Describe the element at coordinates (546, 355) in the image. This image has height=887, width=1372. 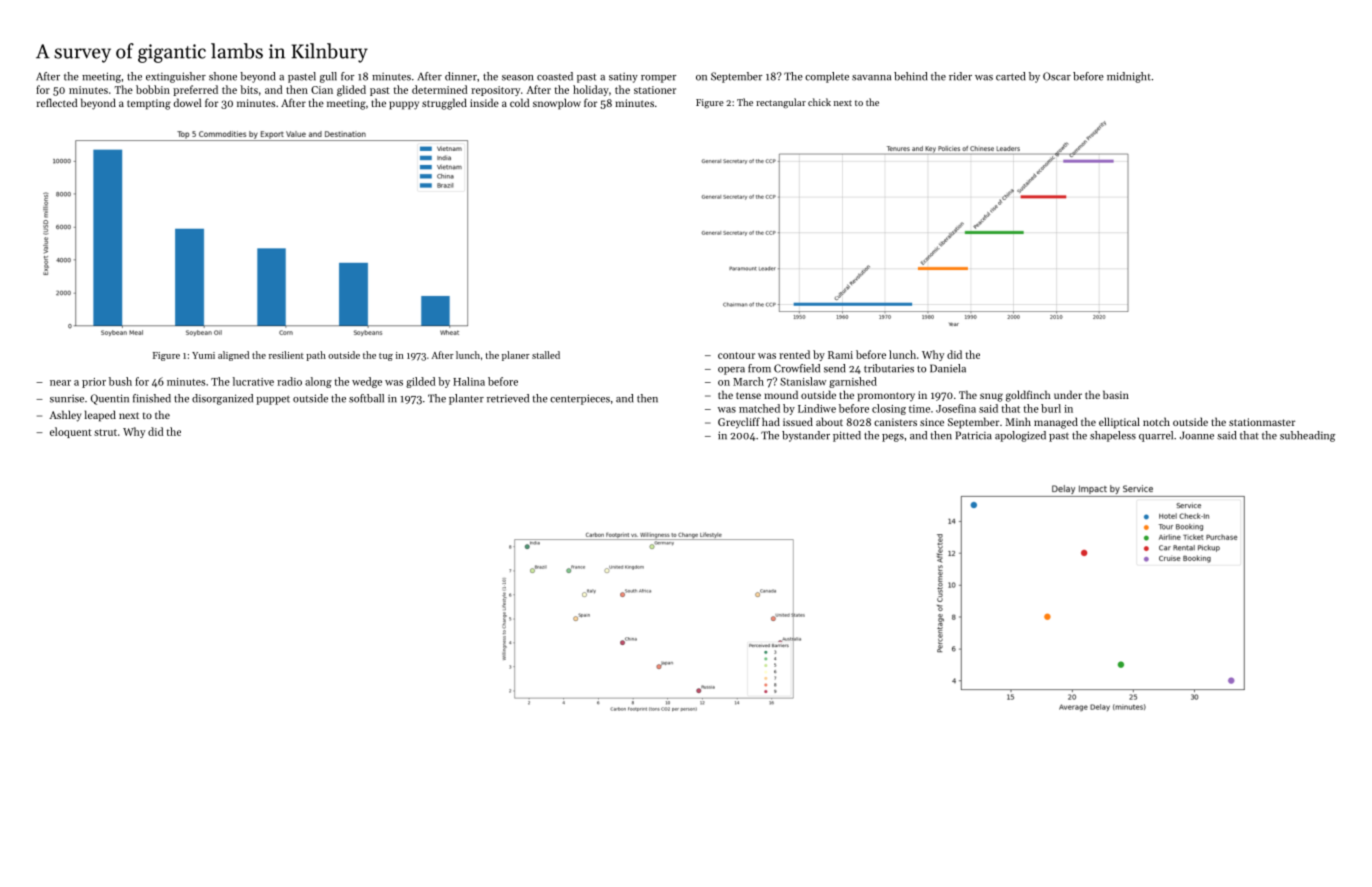
I see `stalled` at that location.
